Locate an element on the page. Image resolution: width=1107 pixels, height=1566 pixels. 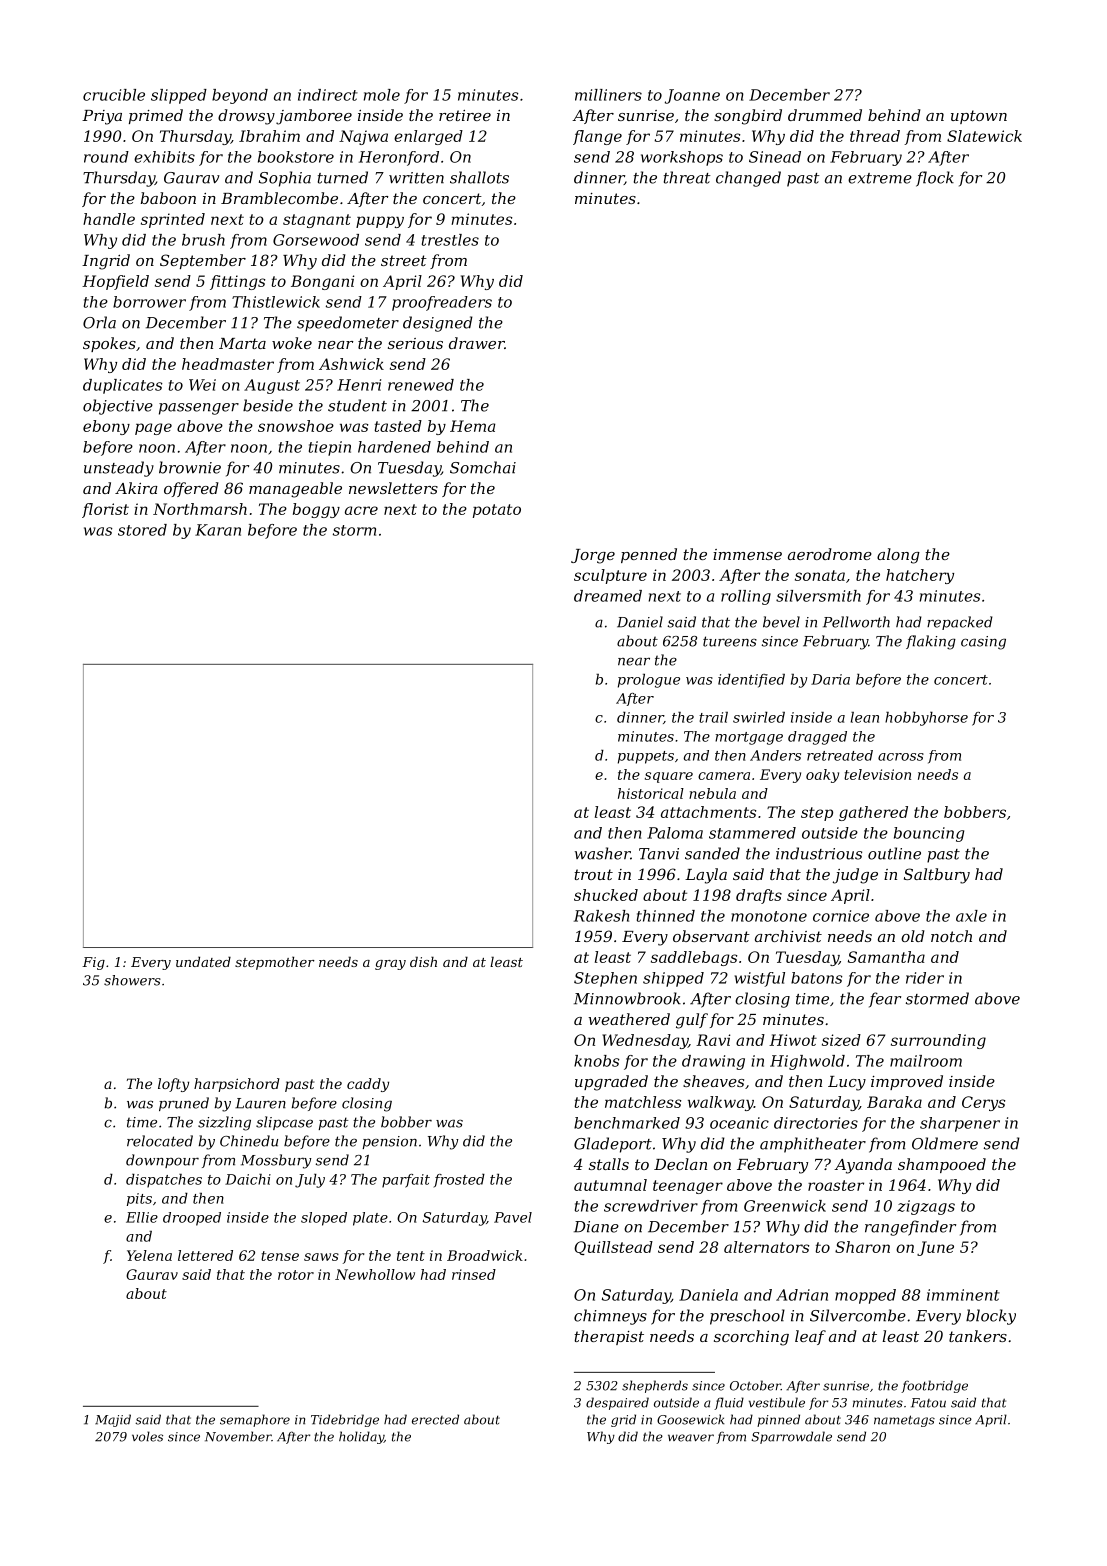
beyond is located at coordinates (240, 96).
